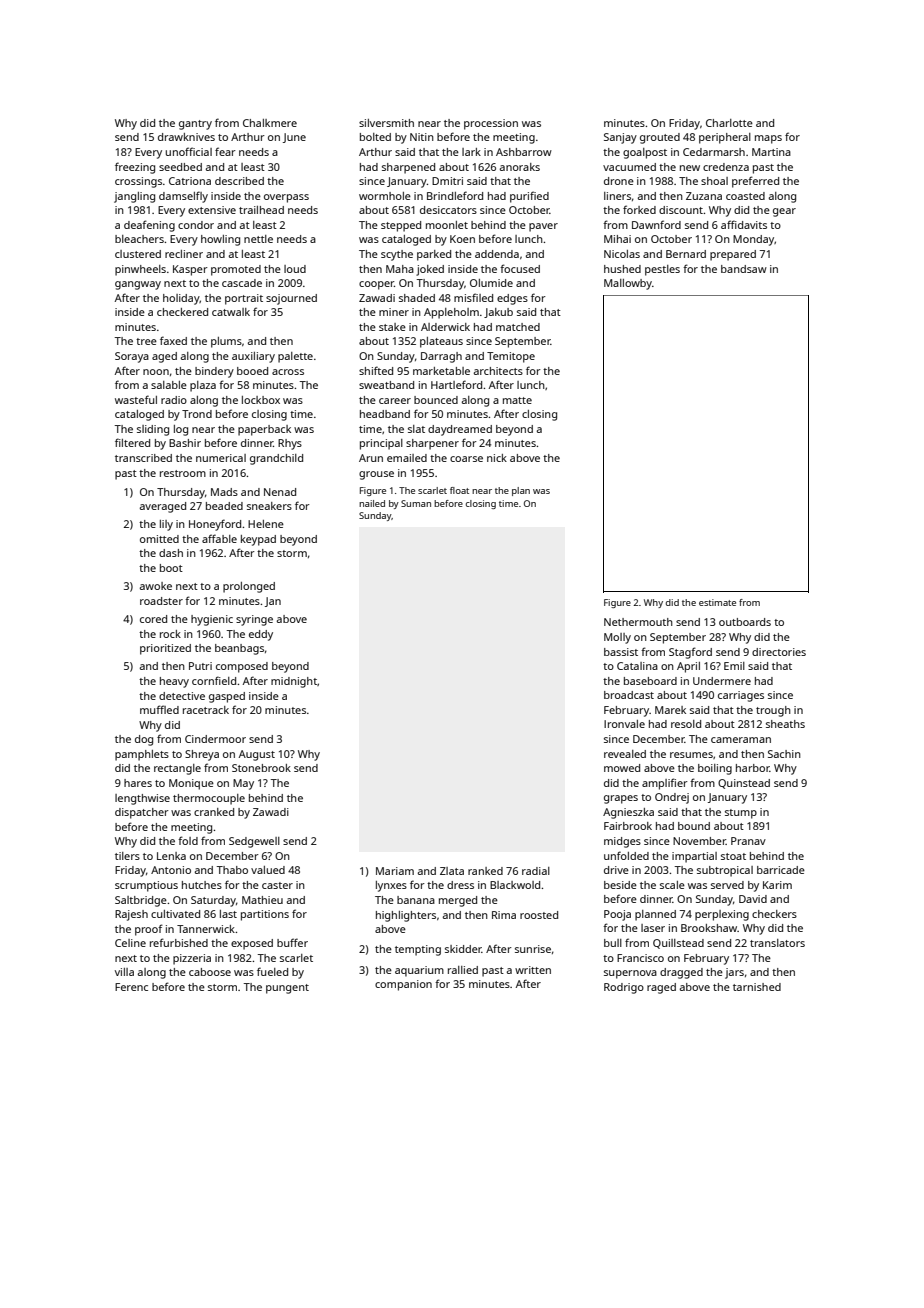  I want to click on Sedgewell, so click(254, 842).
